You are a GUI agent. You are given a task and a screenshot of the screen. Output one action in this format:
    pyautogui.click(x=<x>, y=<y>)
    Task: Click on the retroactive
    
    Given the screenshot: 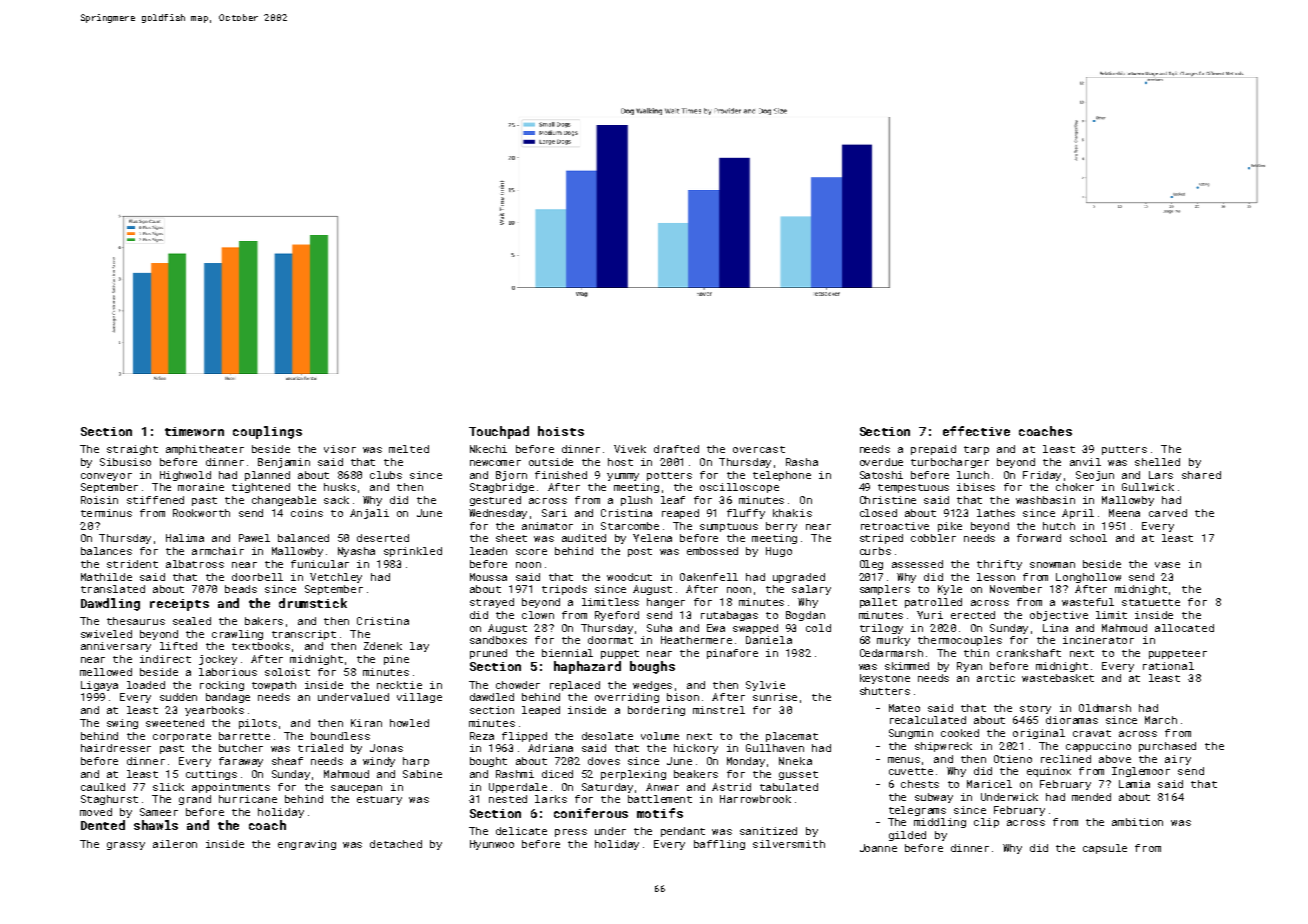 What is the action you would take?
    pyautogui.click(x=895, y=526)
